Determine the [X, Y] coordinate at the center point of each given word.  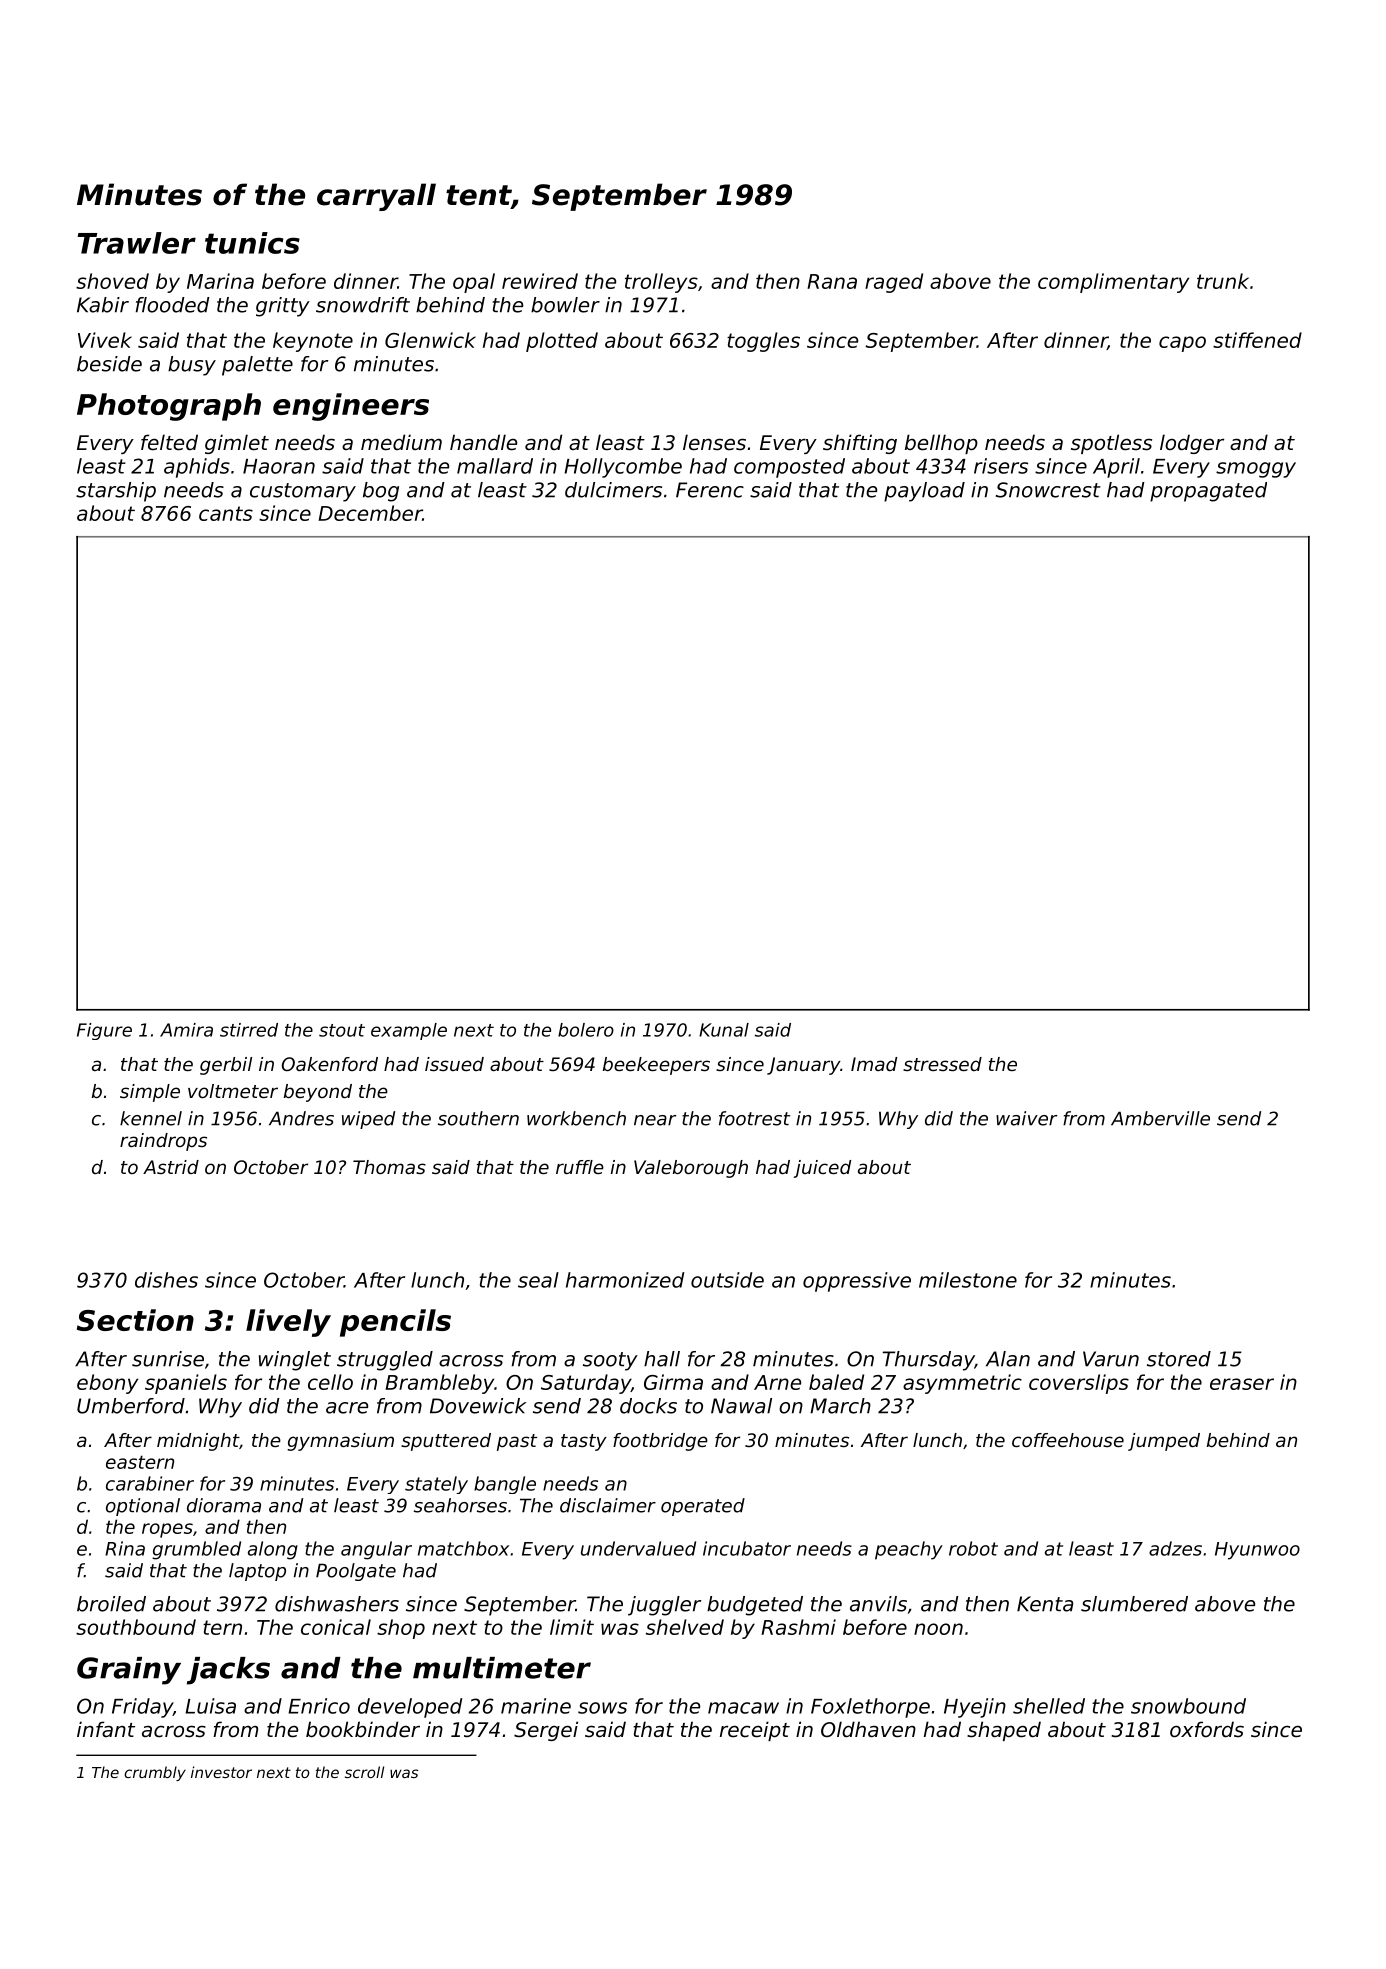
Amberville [1160, 1118]
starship [116, 492]
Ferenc [710, 490]
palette [257, 366]
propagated [1208, 492]
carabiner [150, 1483]
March [840, 1406]
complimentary [1113, 283]
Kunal [724, 1030]
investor [221, 1772]
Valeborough [691, 1169]
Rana [832, 281]
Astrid [171, 1167]
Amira [186, 1030]
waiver [1026, 1118]
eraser [1242, 1384]
